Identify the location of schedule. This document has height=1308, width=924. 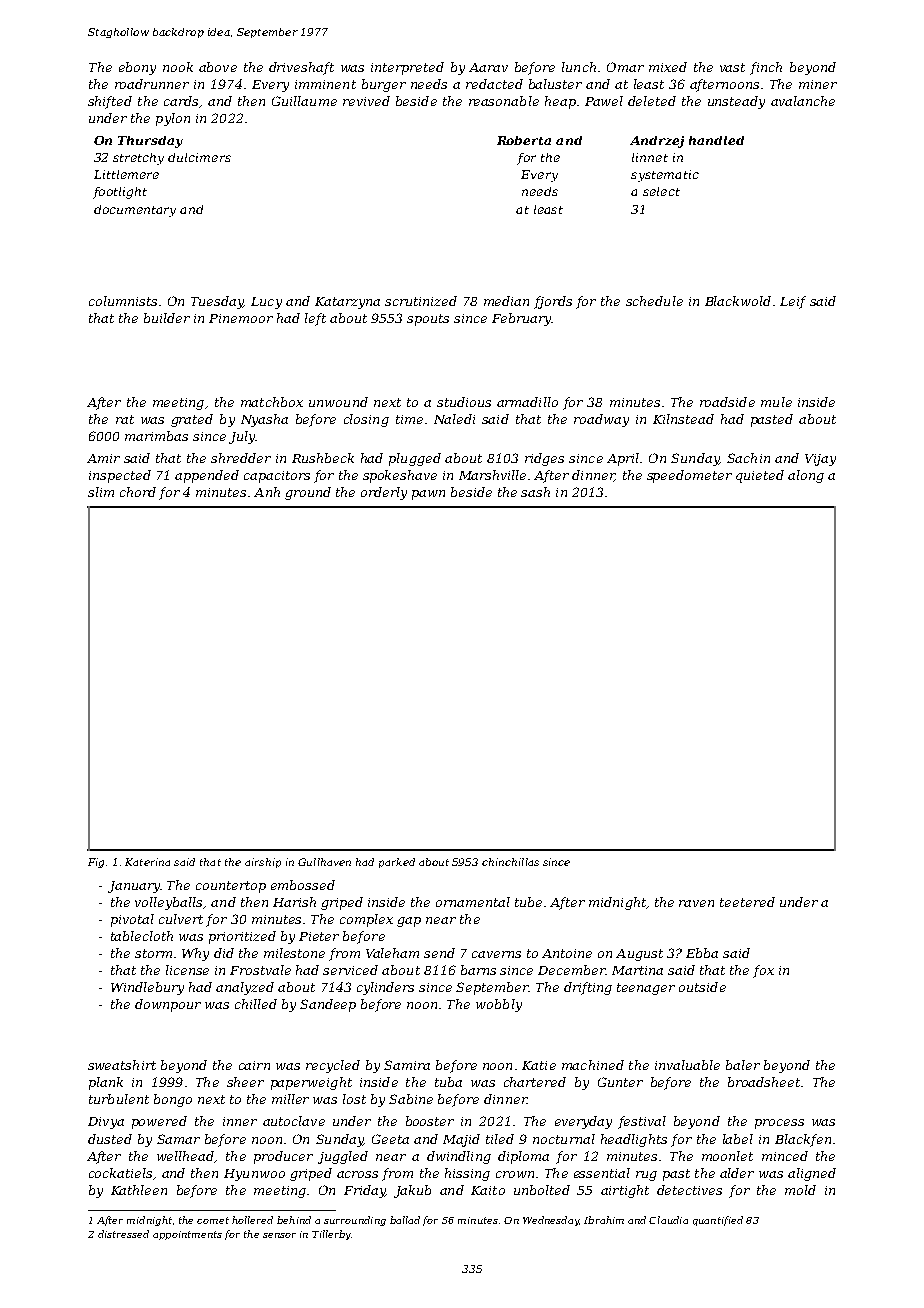
(654, 301).
